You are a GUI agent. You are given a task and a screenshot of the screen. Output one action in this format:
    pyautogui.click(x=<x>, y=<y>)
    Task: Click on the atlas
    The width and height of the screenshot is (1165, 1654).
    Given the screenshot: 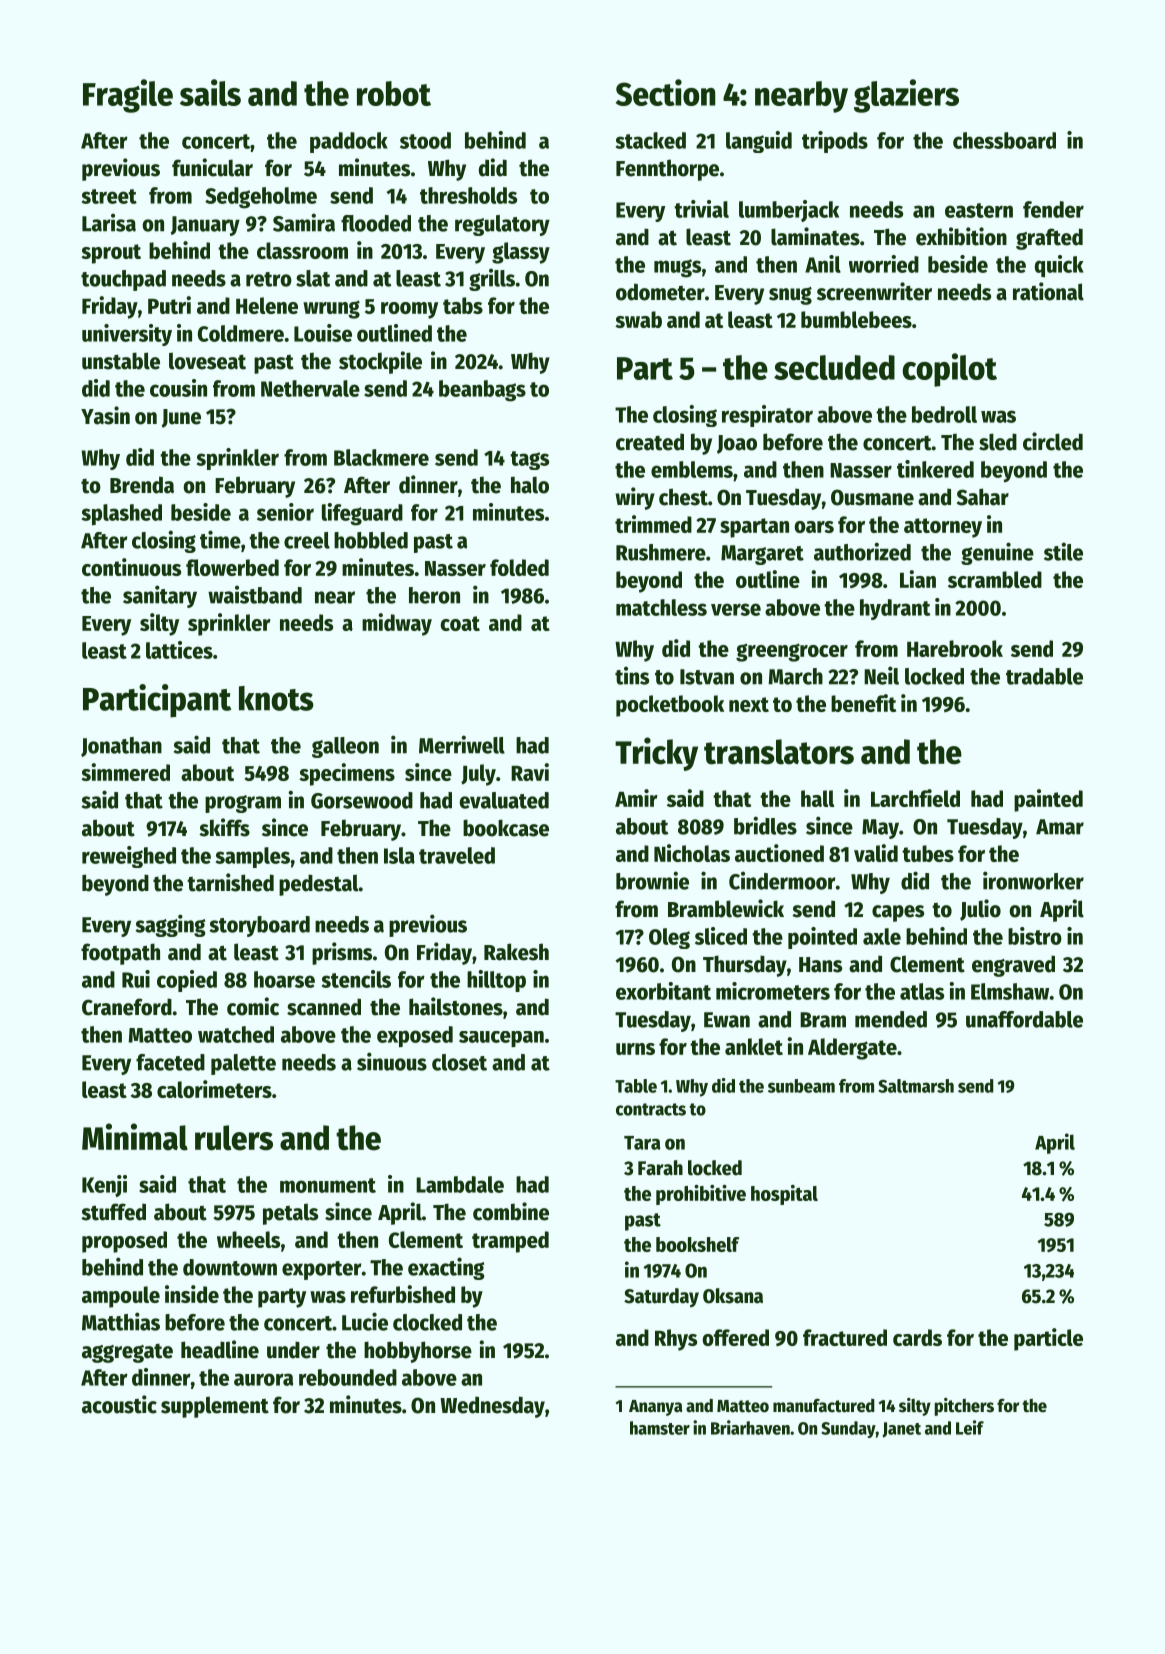 What is the action you would take?
    pyautogui.click(x=922, y=991)
